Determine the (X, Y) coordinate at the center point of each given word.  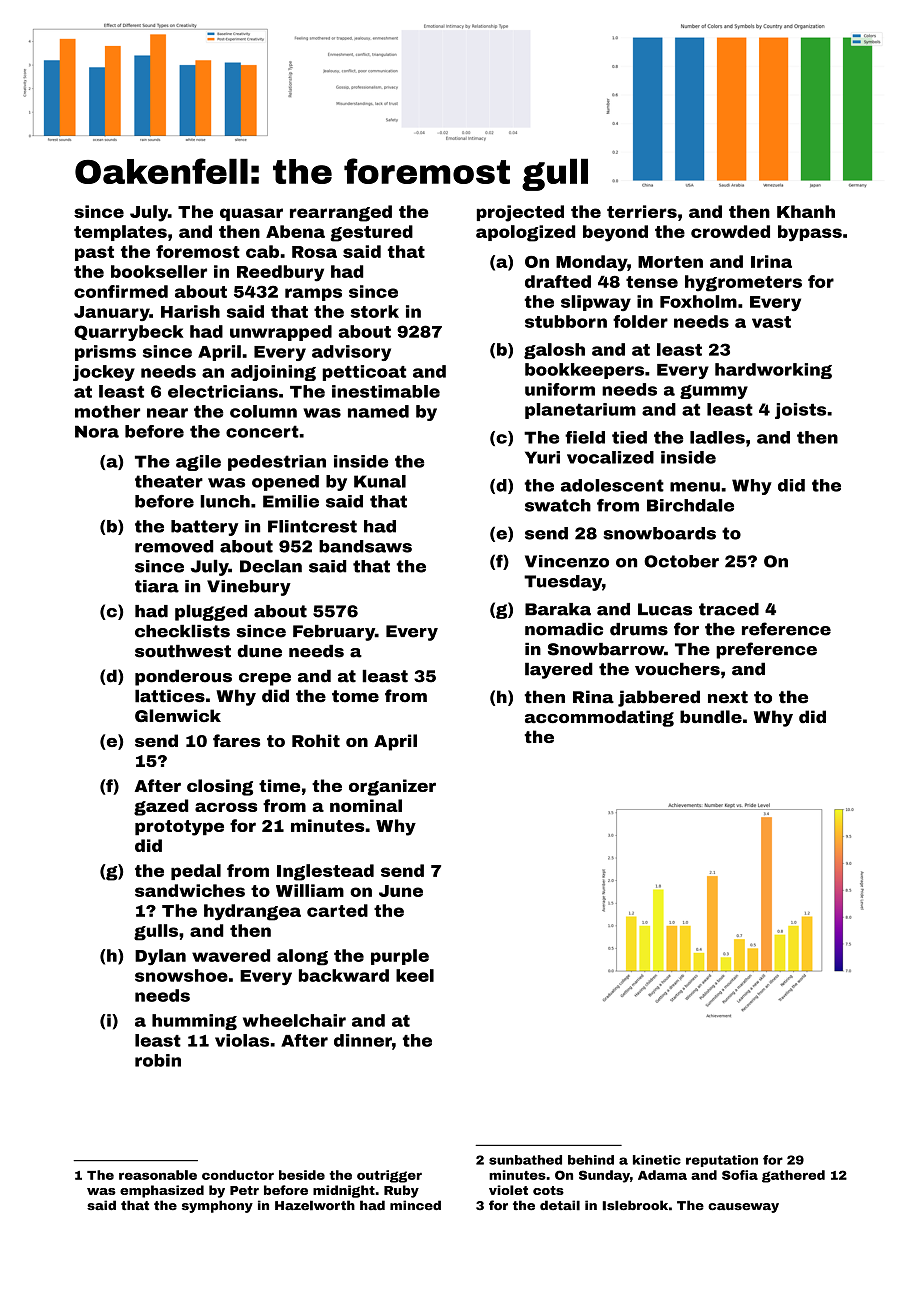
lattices (170, 696)
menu (695, 487)
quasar (251, 214)
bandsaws (365, 546)
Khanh (806, 211)
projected (520, 213)
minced (415, 1205)
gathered (793, 1176)
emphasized (162, 1191)
